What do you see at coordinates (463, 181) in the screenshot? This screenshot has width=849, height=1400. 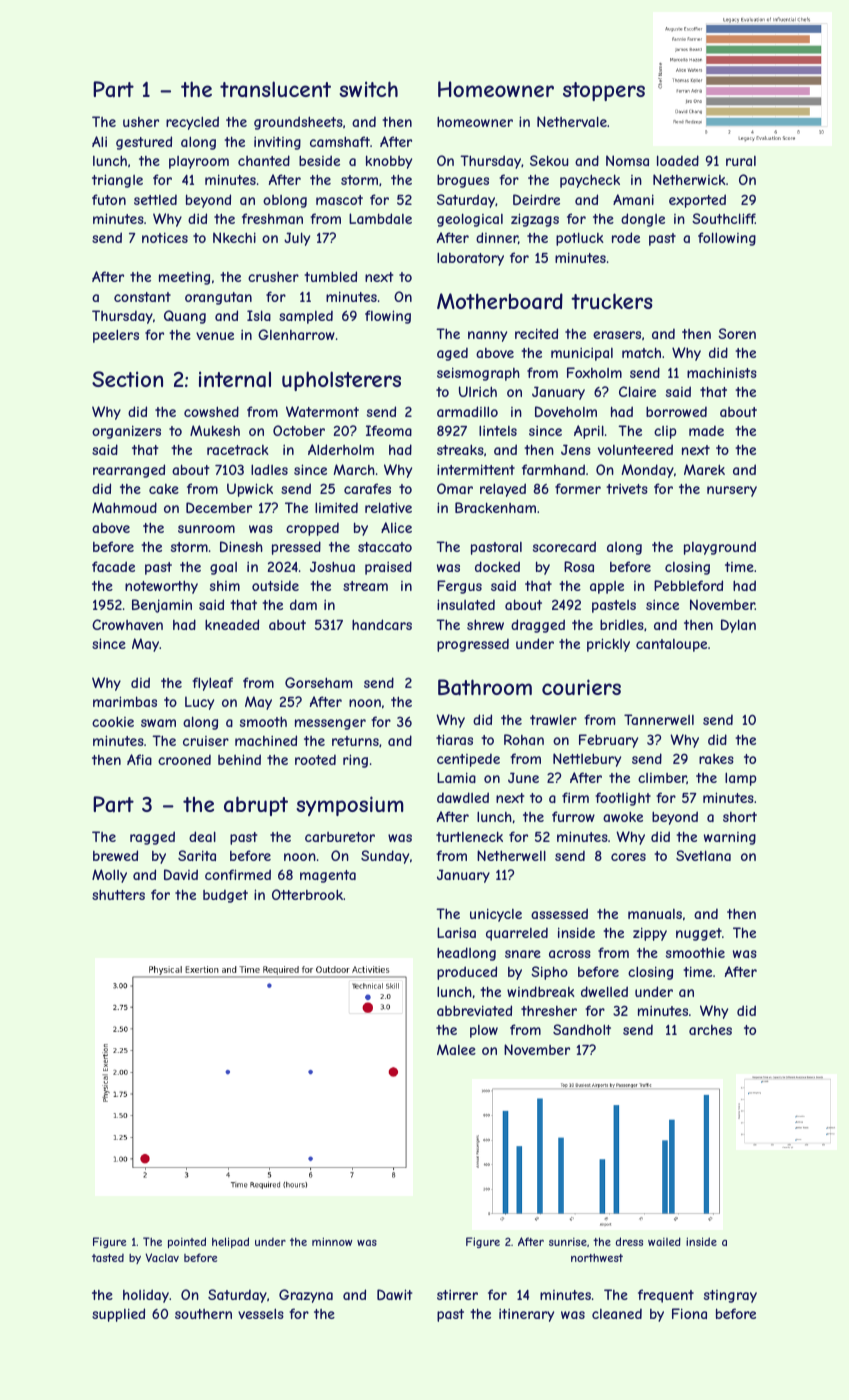 I see `brogues` at bounding box center [463, 181].
